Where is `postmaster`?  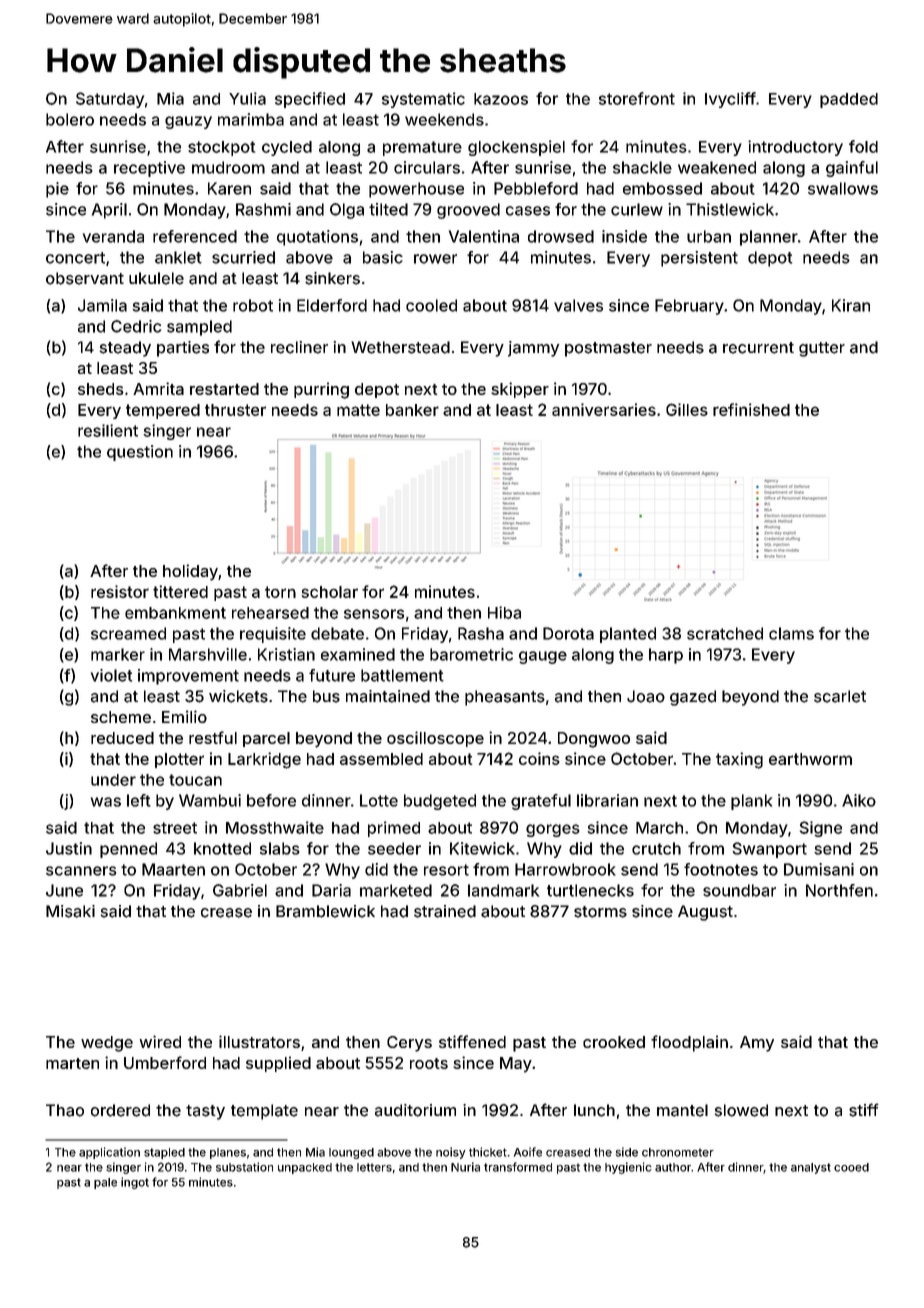 postmaster is located at coordinates (608, 349).
